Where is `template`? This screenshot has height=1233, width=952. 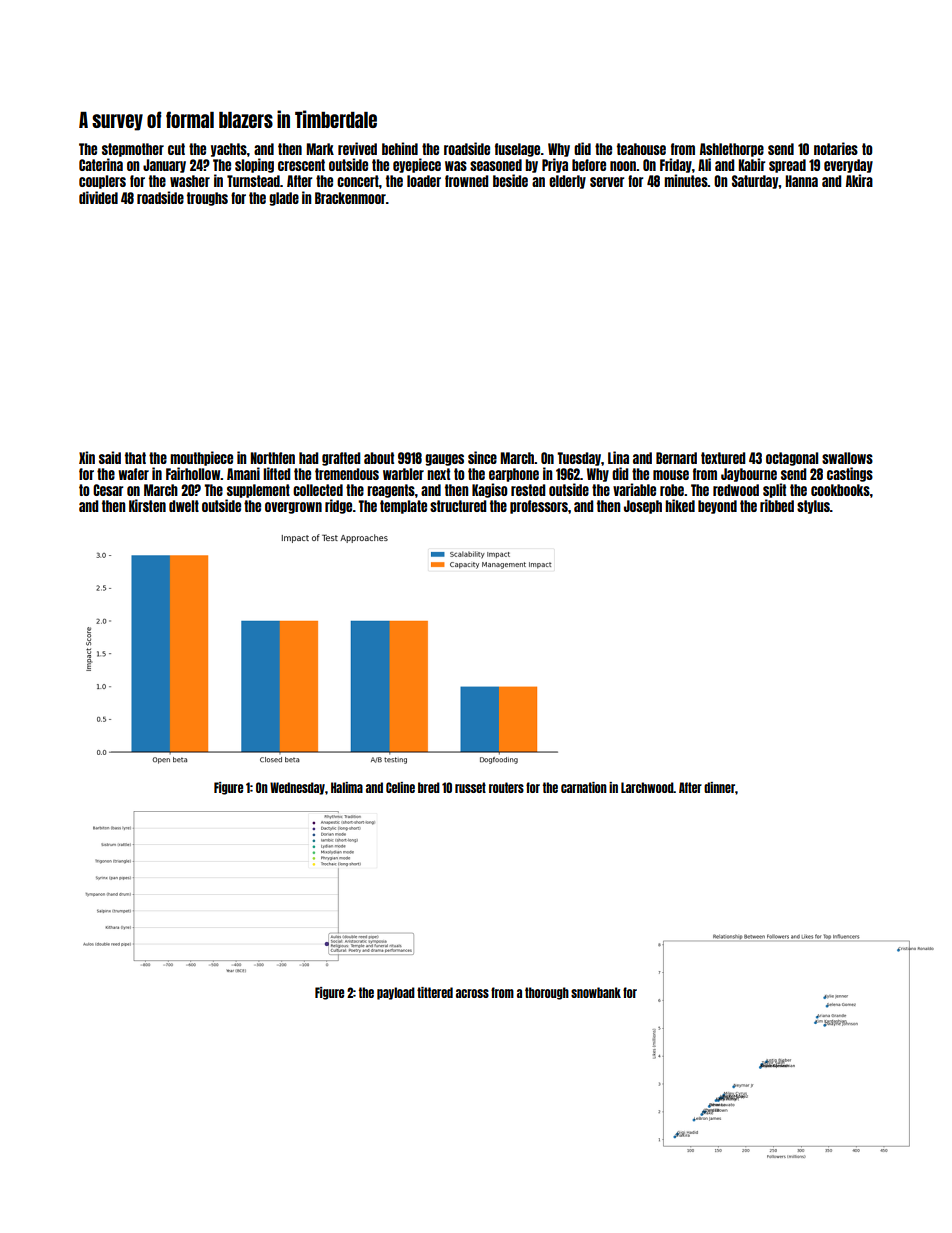 template is located at coordinates (403, 507).
